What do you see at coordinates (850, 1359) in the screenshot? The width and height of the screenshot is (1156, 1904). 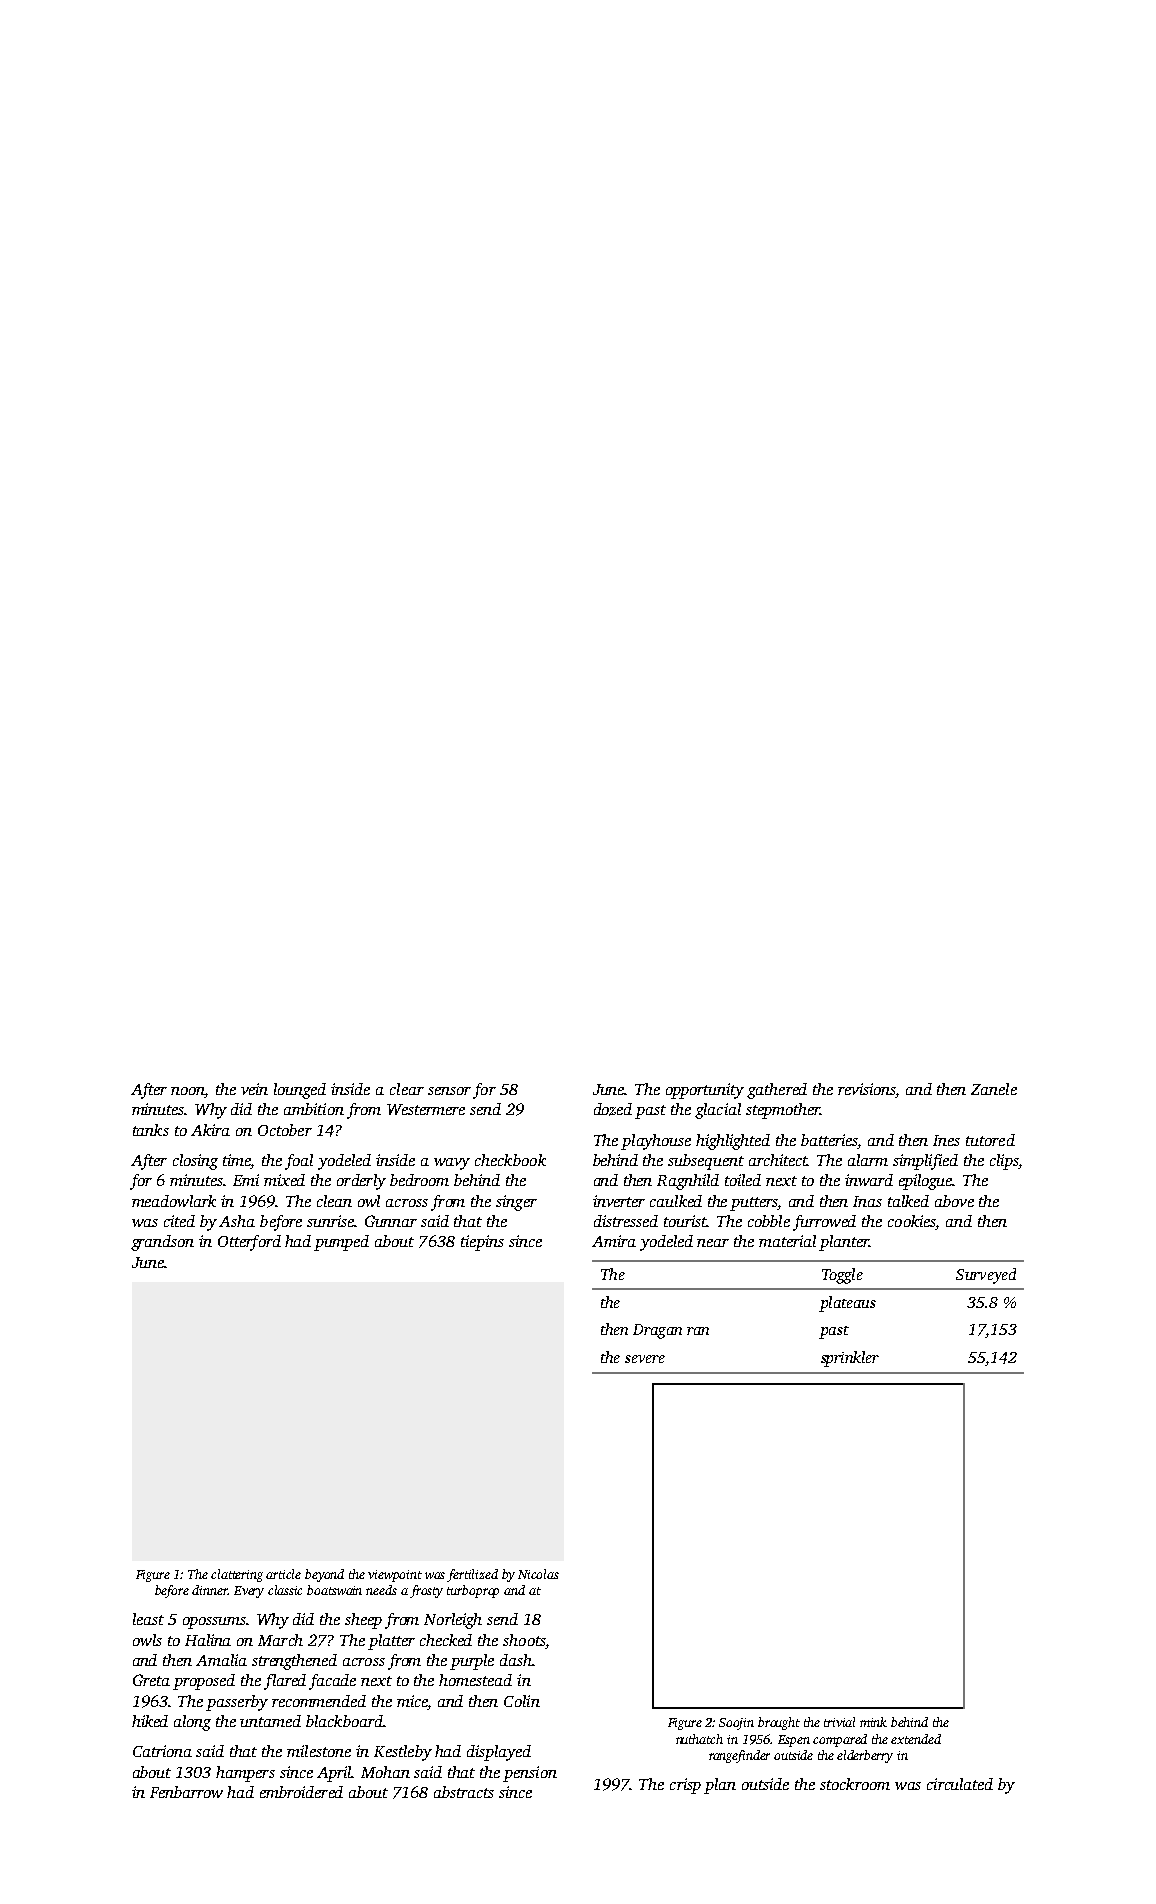 I see `sprinkler` at bounding box center [850, 1359].
